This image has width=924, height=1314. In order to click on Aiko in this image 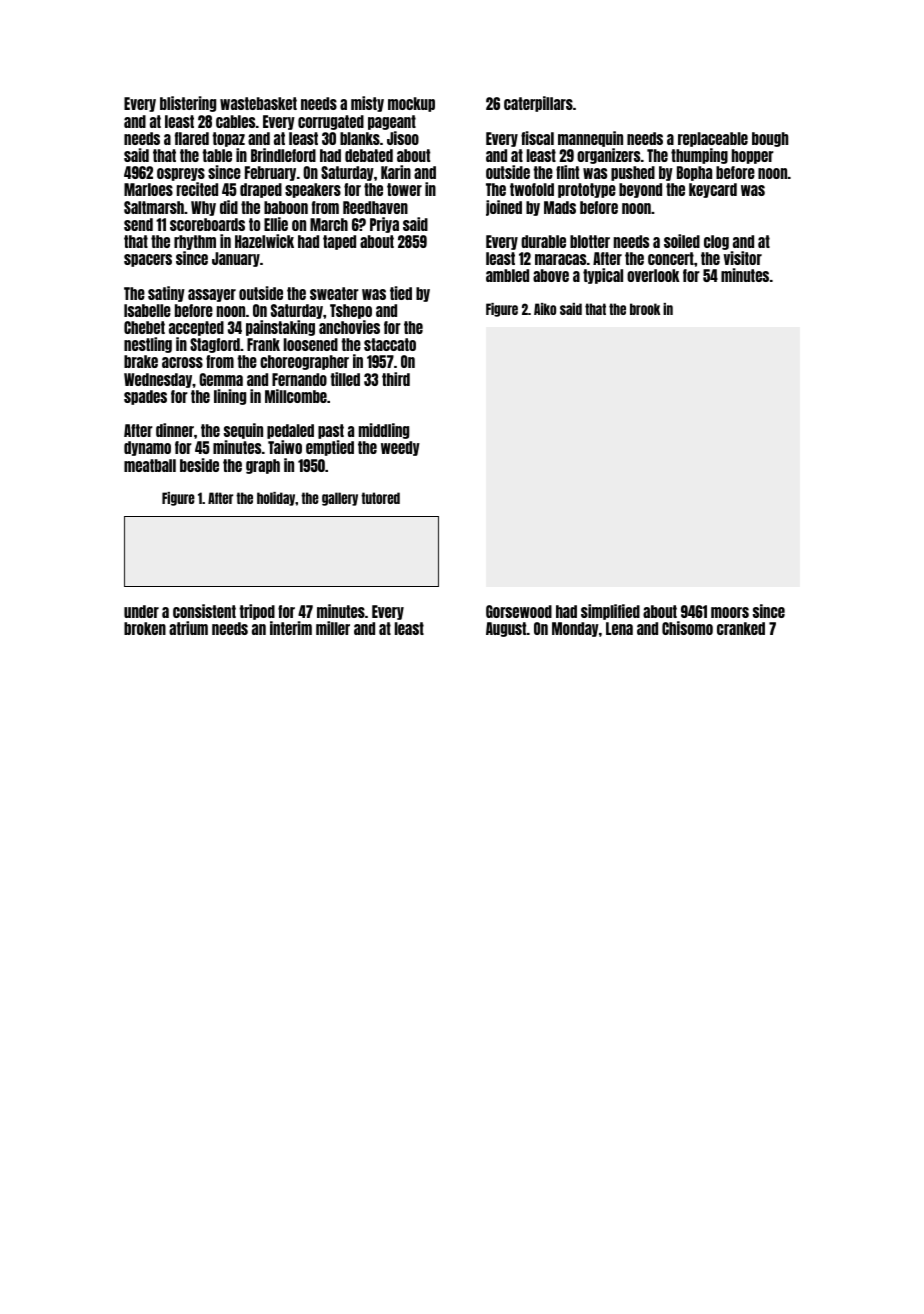, I will do `click(545, 309)`.
